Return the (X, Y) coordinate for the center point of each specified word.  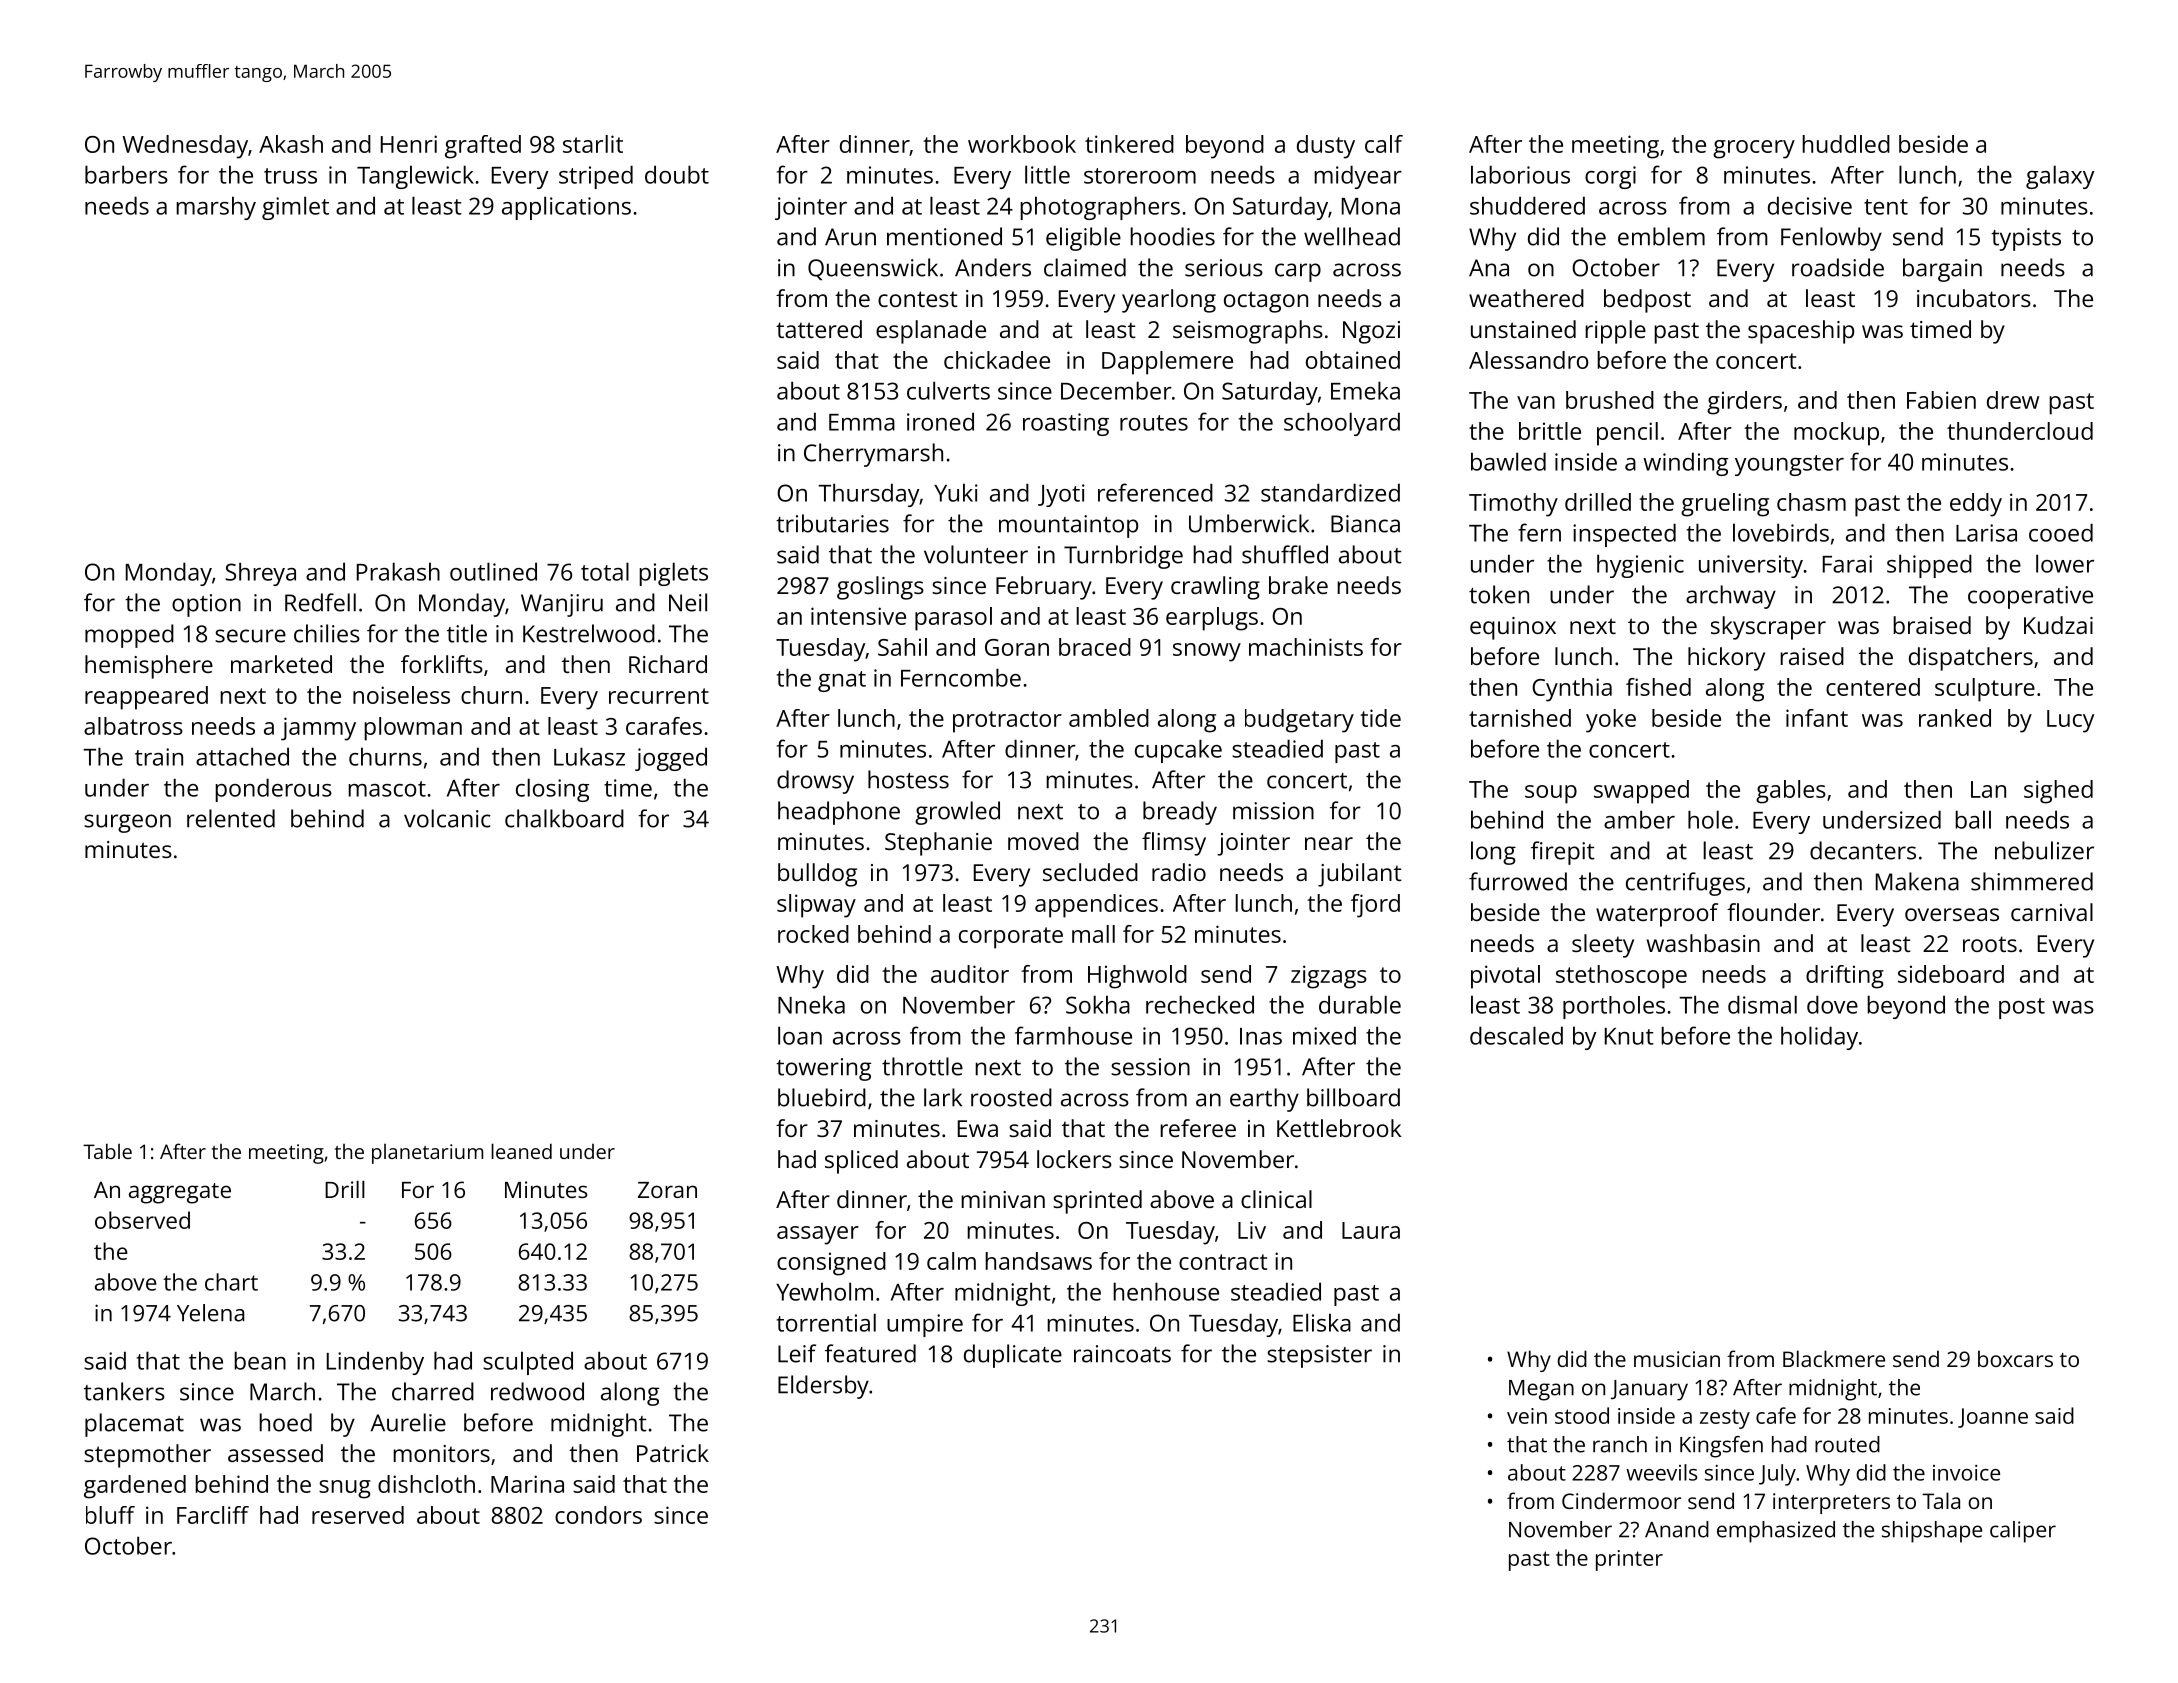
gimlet (295, 208)
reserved (358, 1515)
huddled (1846, 144)
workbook (1022, 144)
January (1649, 1390)
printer (1629, 1560)
